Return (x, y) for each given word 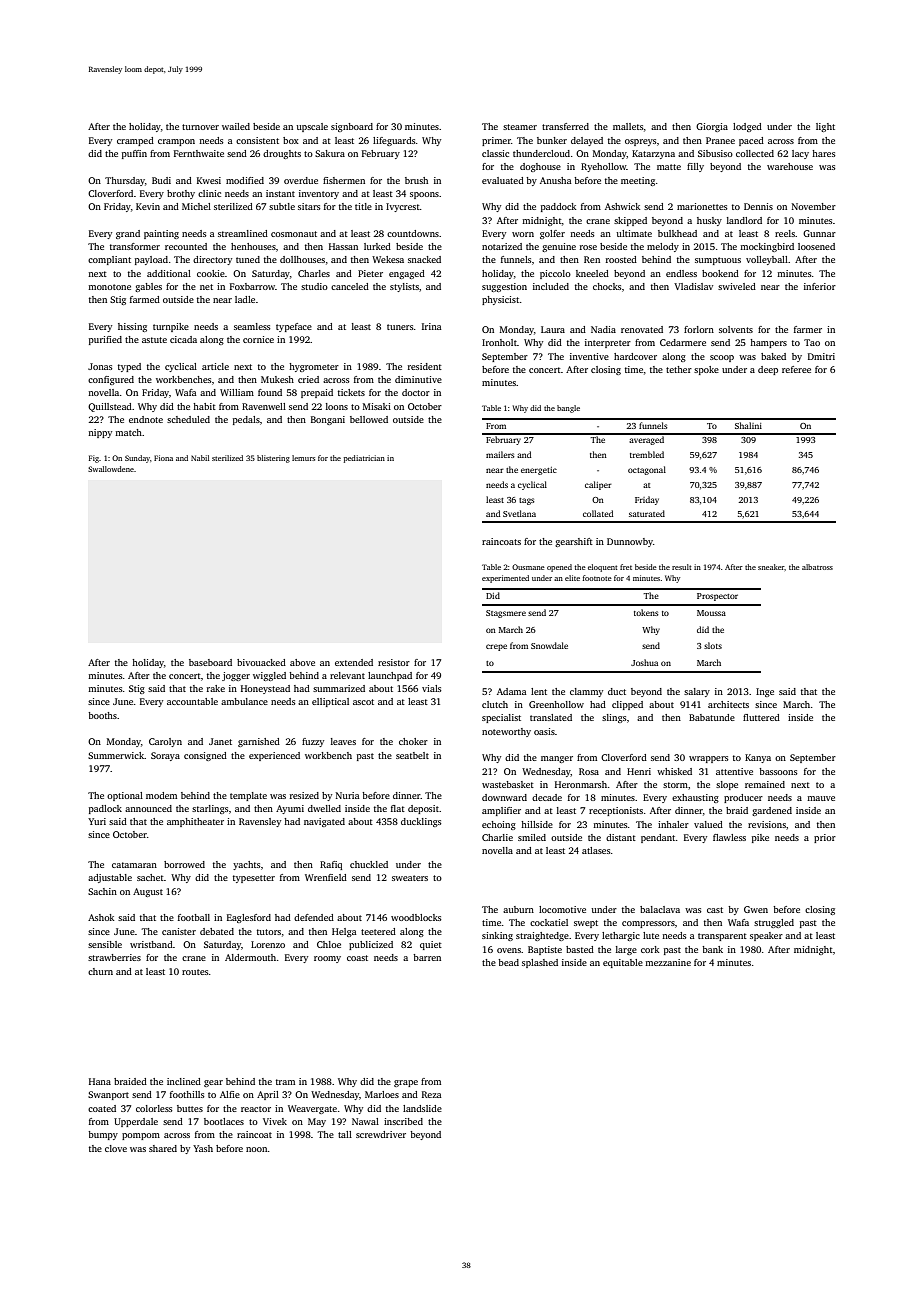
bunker (552, 140)
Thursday (125, 181)
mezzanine (668, 962)
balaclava (660, 909)
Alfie (230, 1094)
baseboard (210, 662)
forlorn (699, 329)
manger (557, 759)
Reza (432, 1094)
